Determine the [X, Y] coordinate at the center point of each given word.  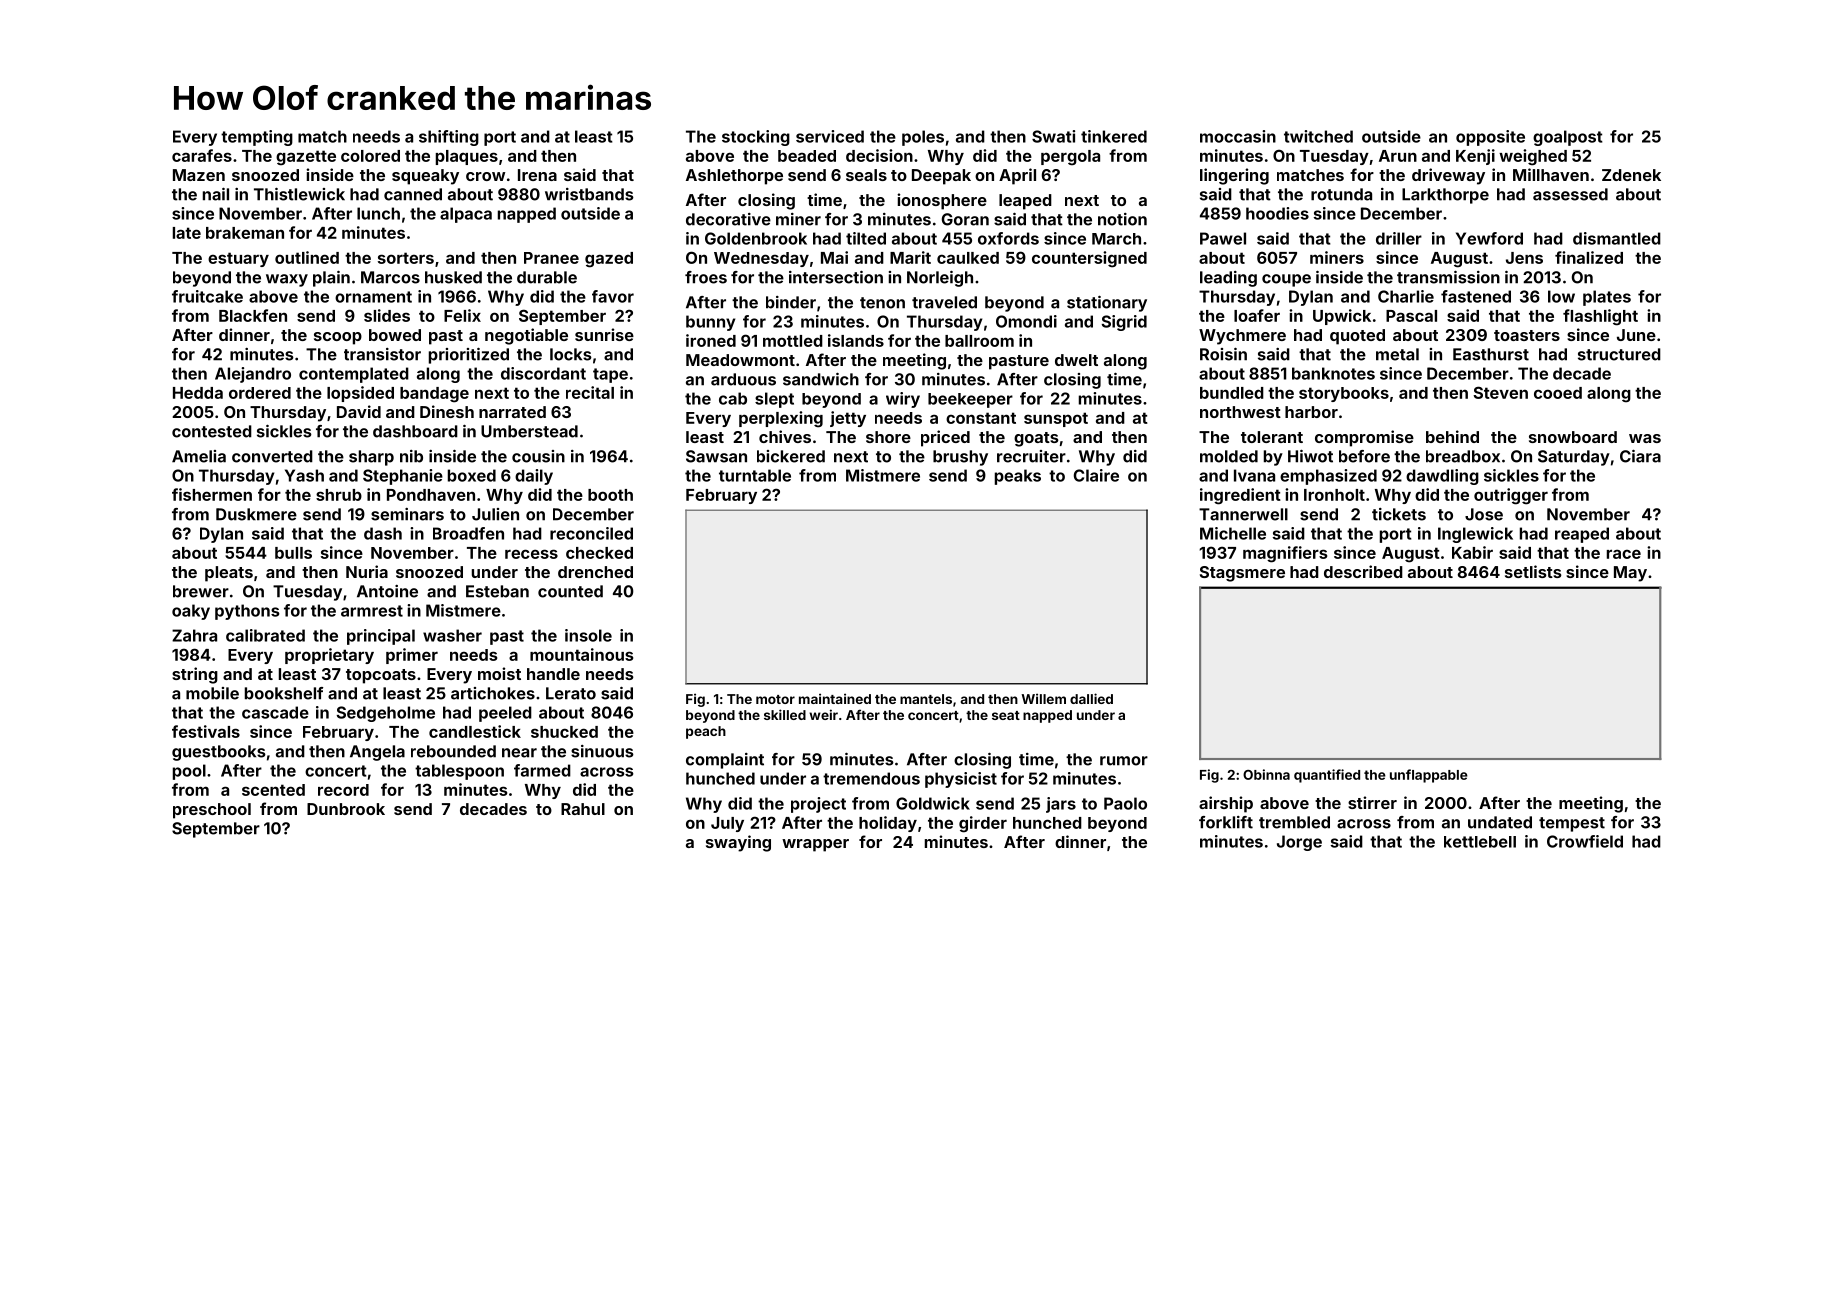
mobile [212, 693]
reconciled [591, 533]
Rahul [583, 809]
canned [413, 194]
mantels [926, 699]
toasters [1527, 335]
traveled [944, 302]
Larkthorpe [1445, 196]
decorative [728, 219]
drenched [595, 572]
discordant [543, 373]
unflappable [1429, 776]
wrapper [815, 845]
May [1630, 574]
